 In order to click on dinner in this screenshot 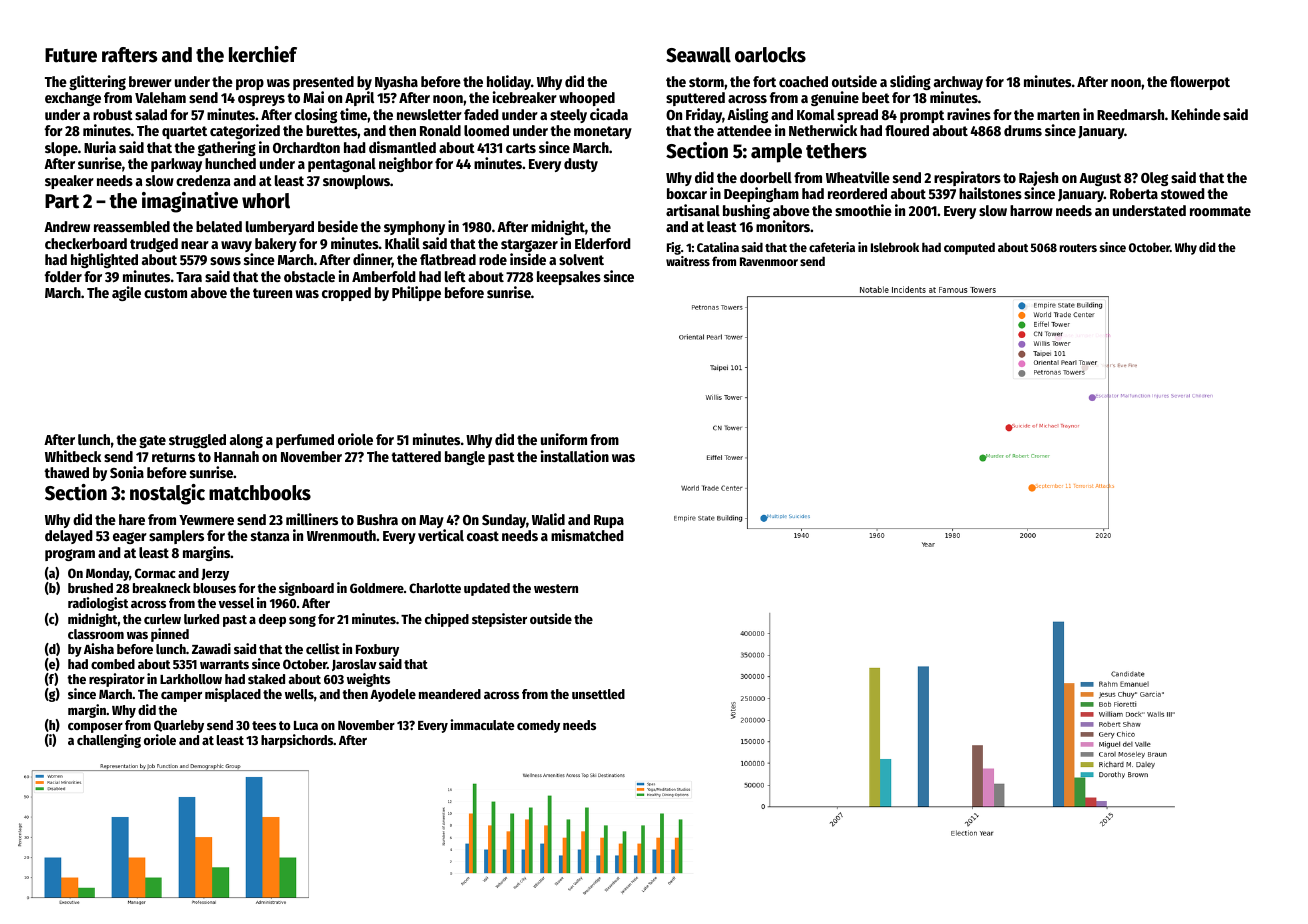, I will do `click(372, 260)`.
